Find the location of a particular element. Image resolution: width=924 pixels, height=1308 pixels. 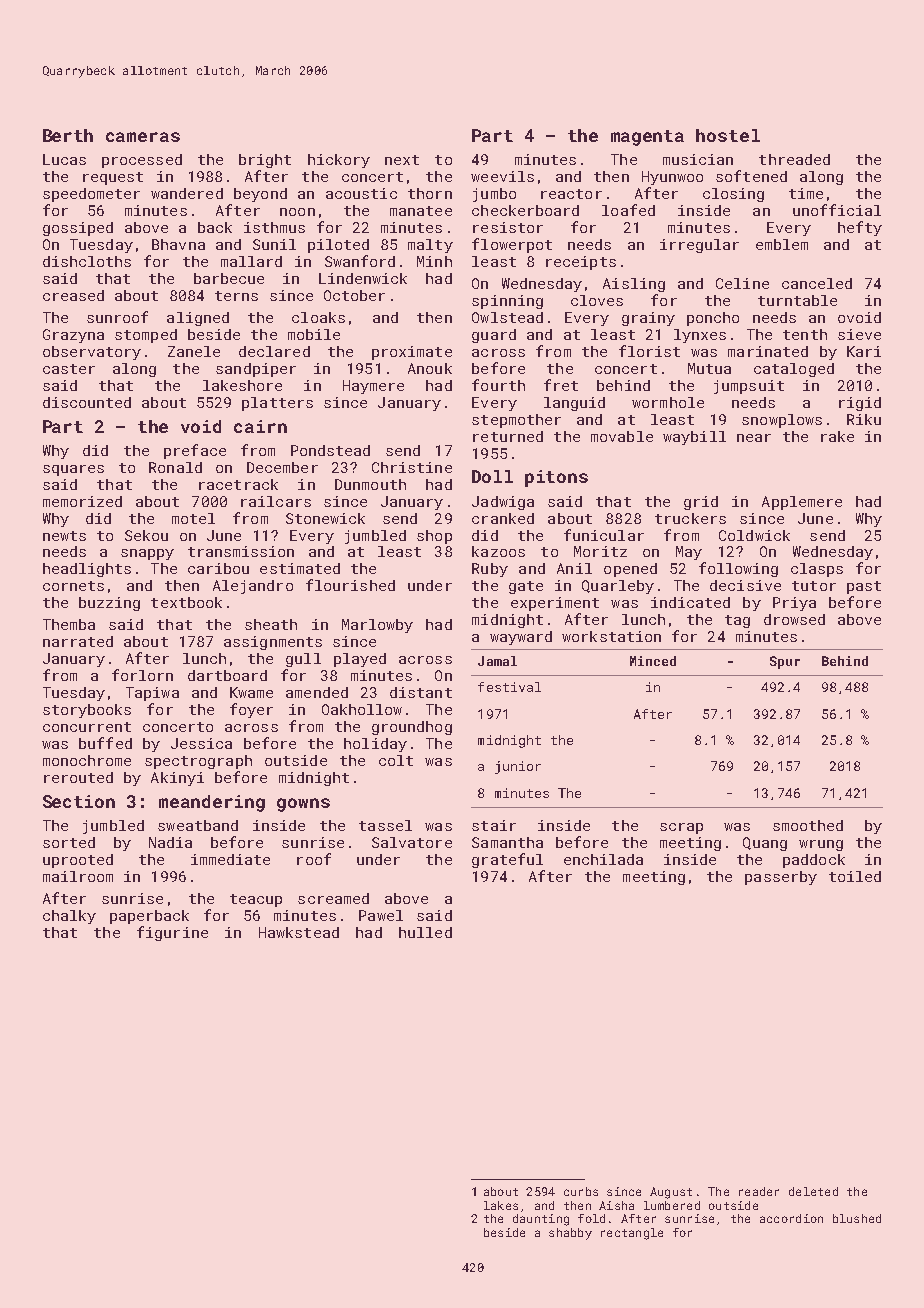

Pawel is located at coordinates (381, 915).
